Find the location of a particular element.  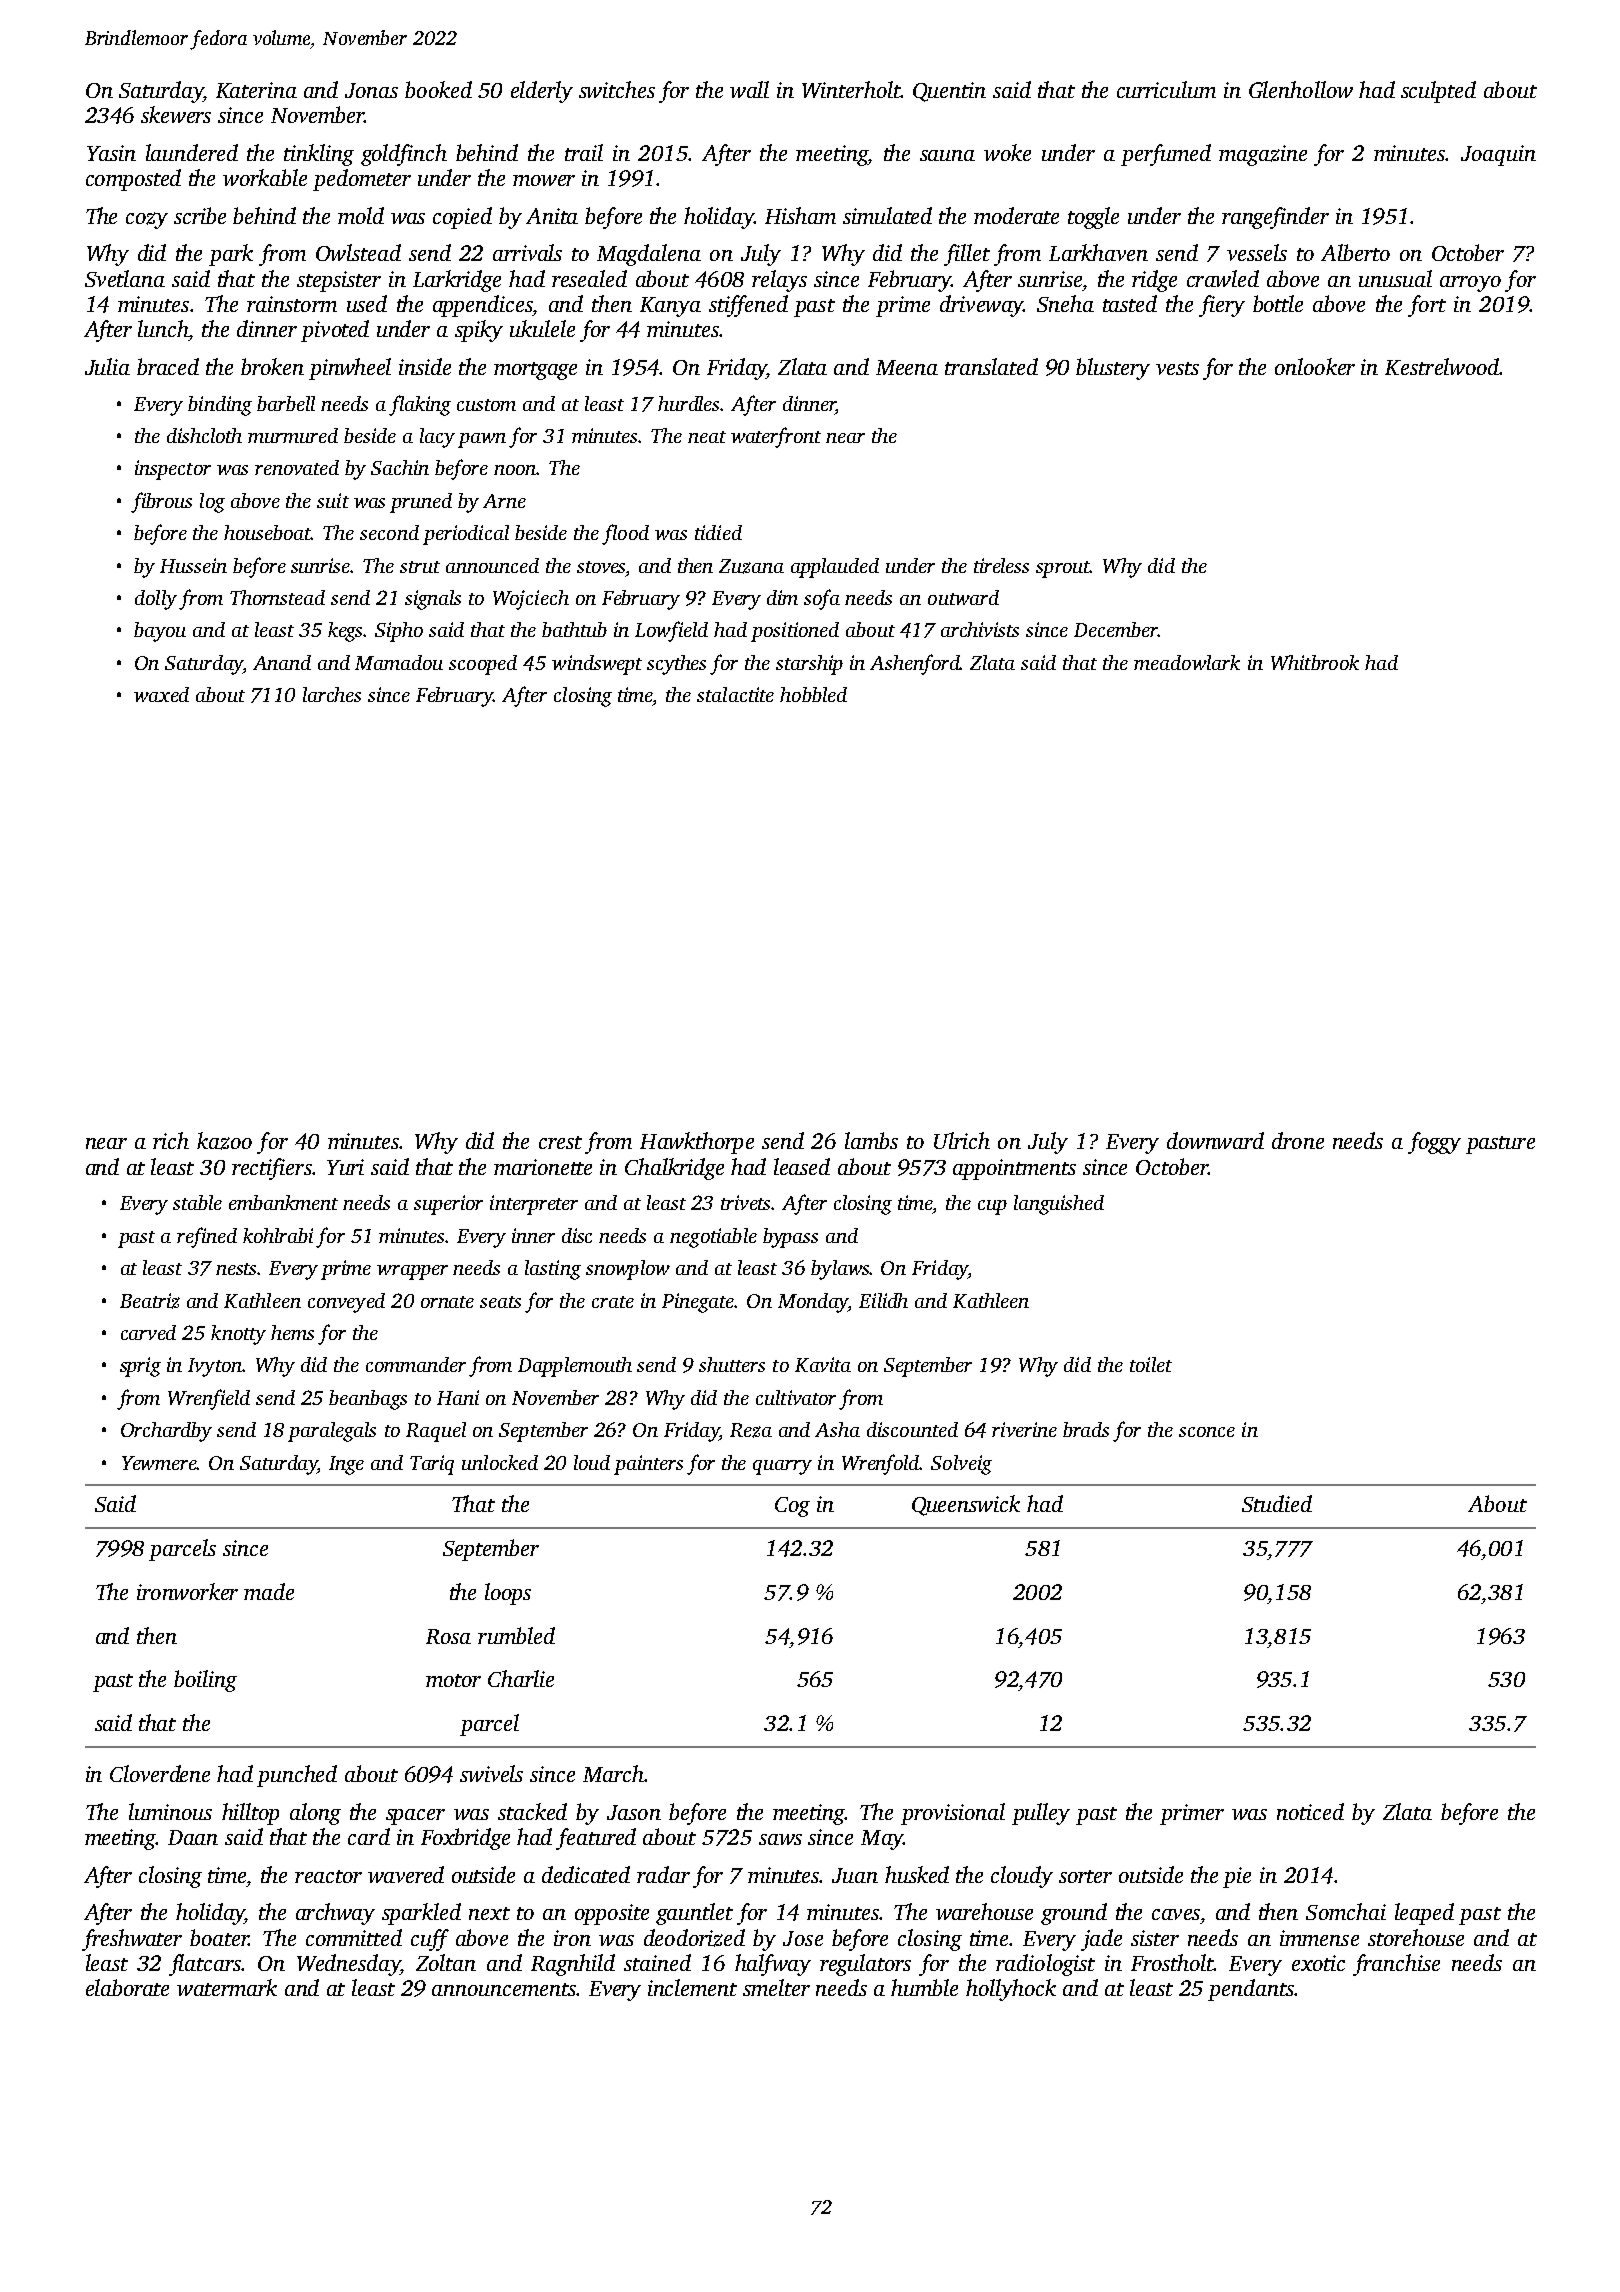

crate is located at coordinates (613, 1302).
